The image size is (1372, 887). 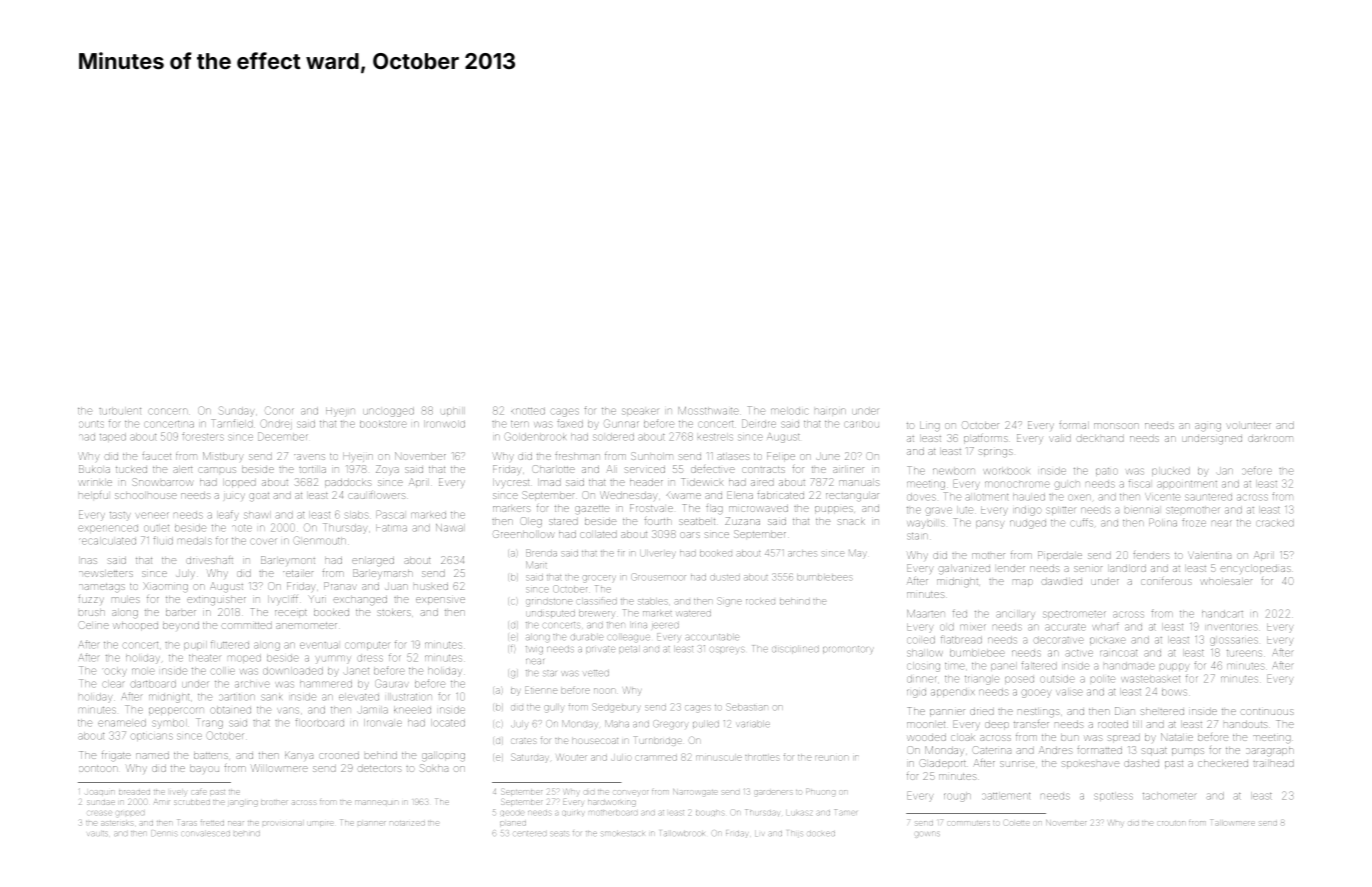 What do you see at coordinates (390, 514) in the image?
I see `Pascal` at bounding box center [390, 514].
